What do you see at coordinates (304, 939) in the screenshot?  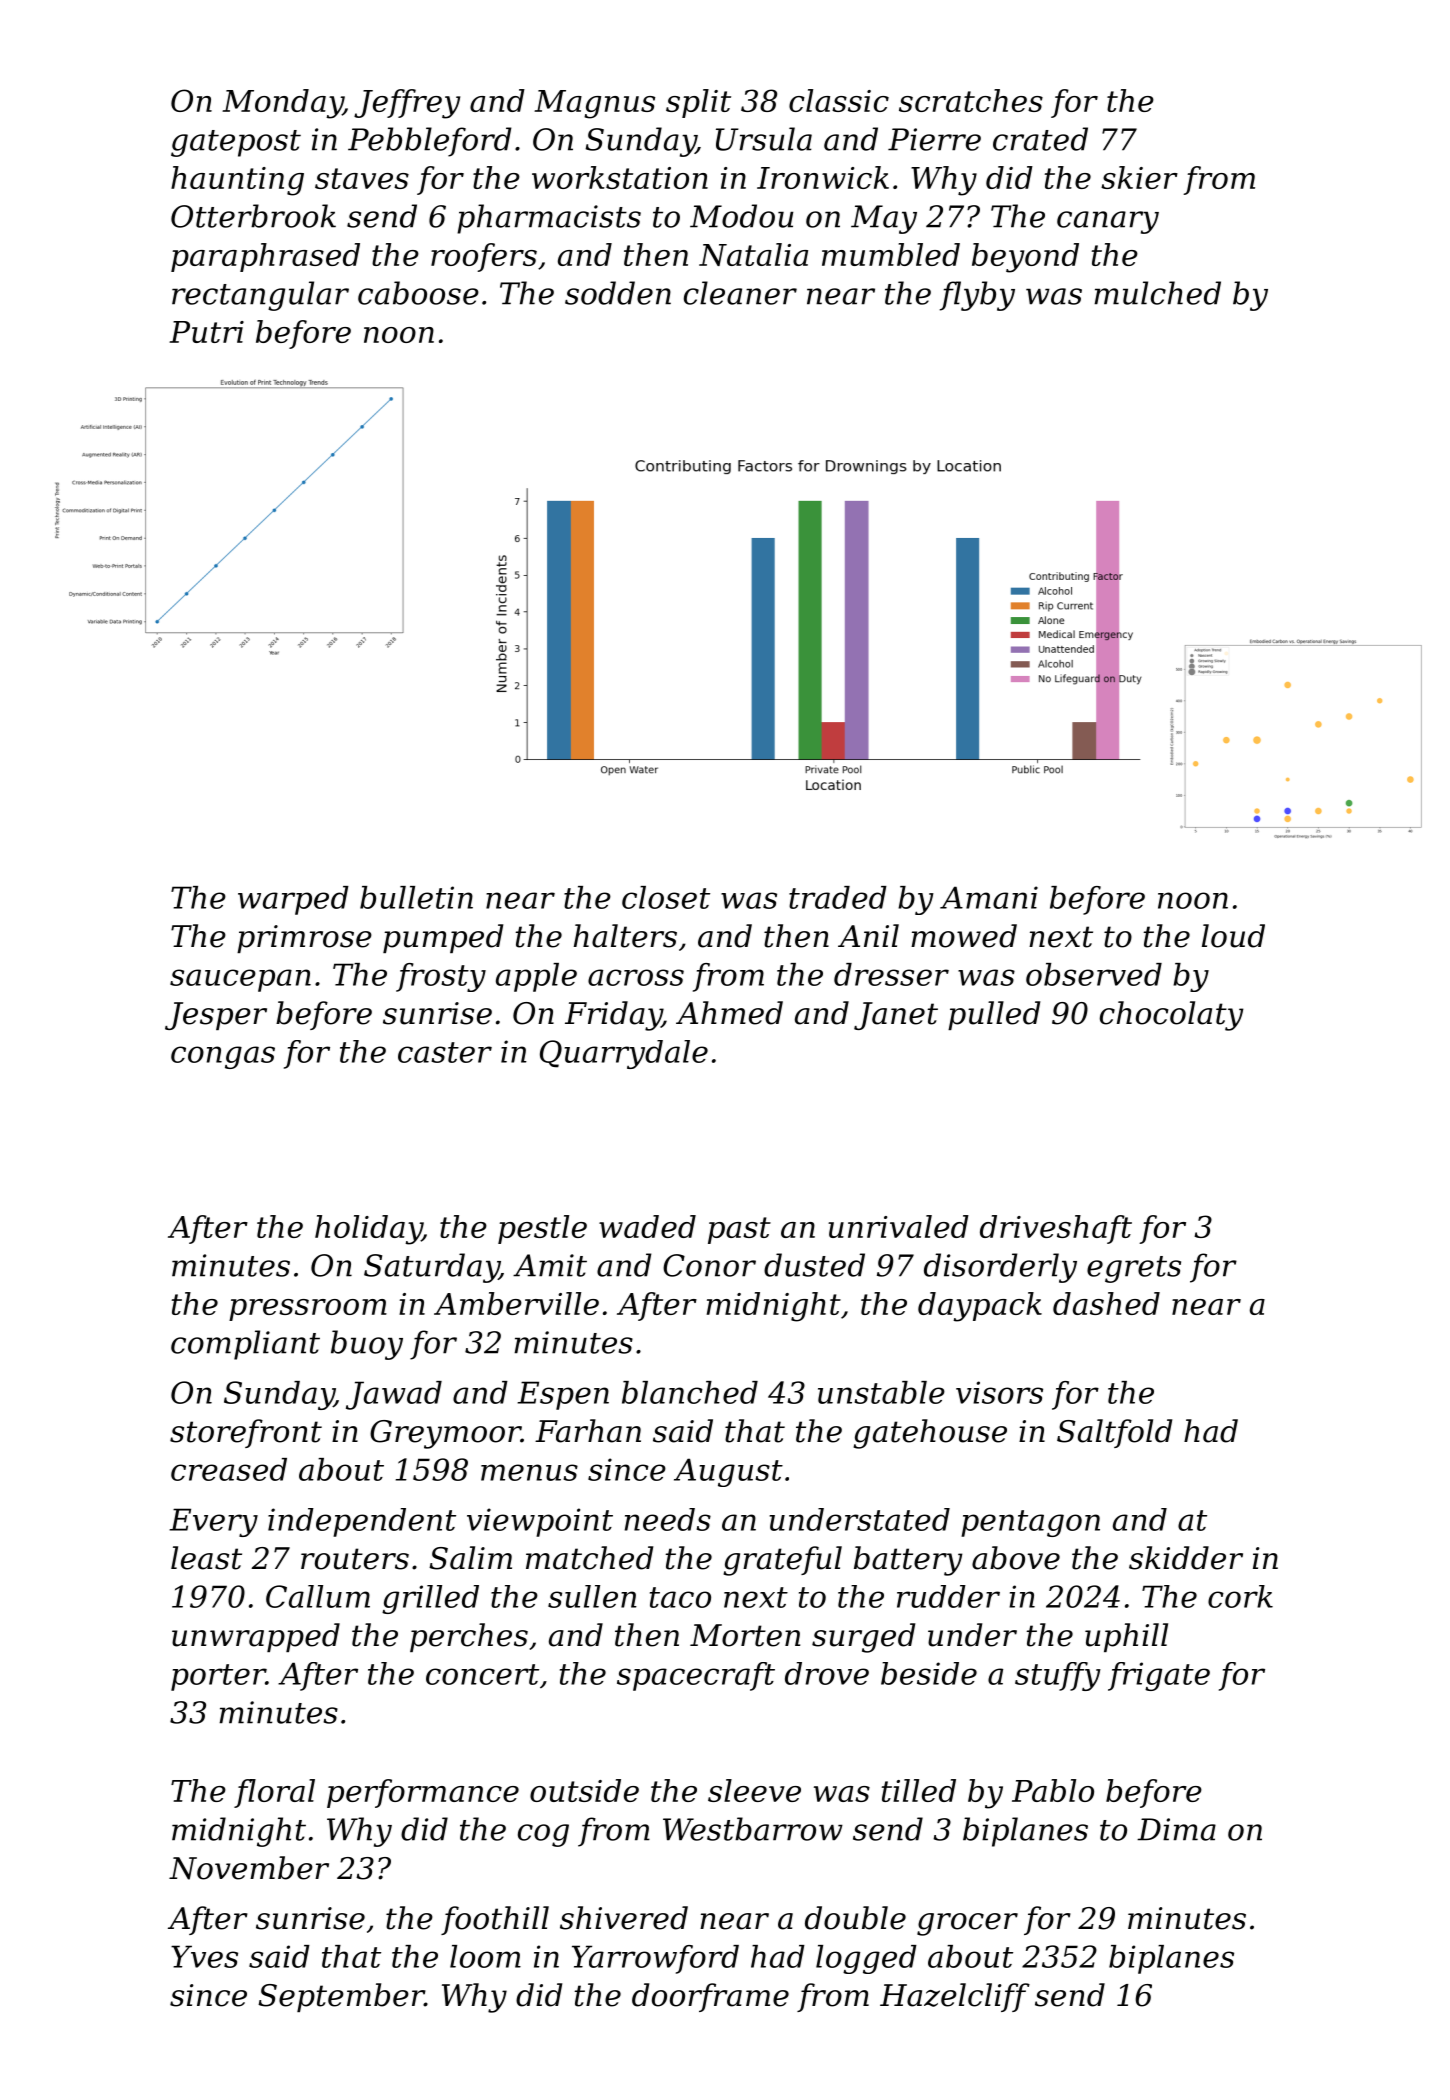 I see `primrose` at bounding box center [304, 939].
